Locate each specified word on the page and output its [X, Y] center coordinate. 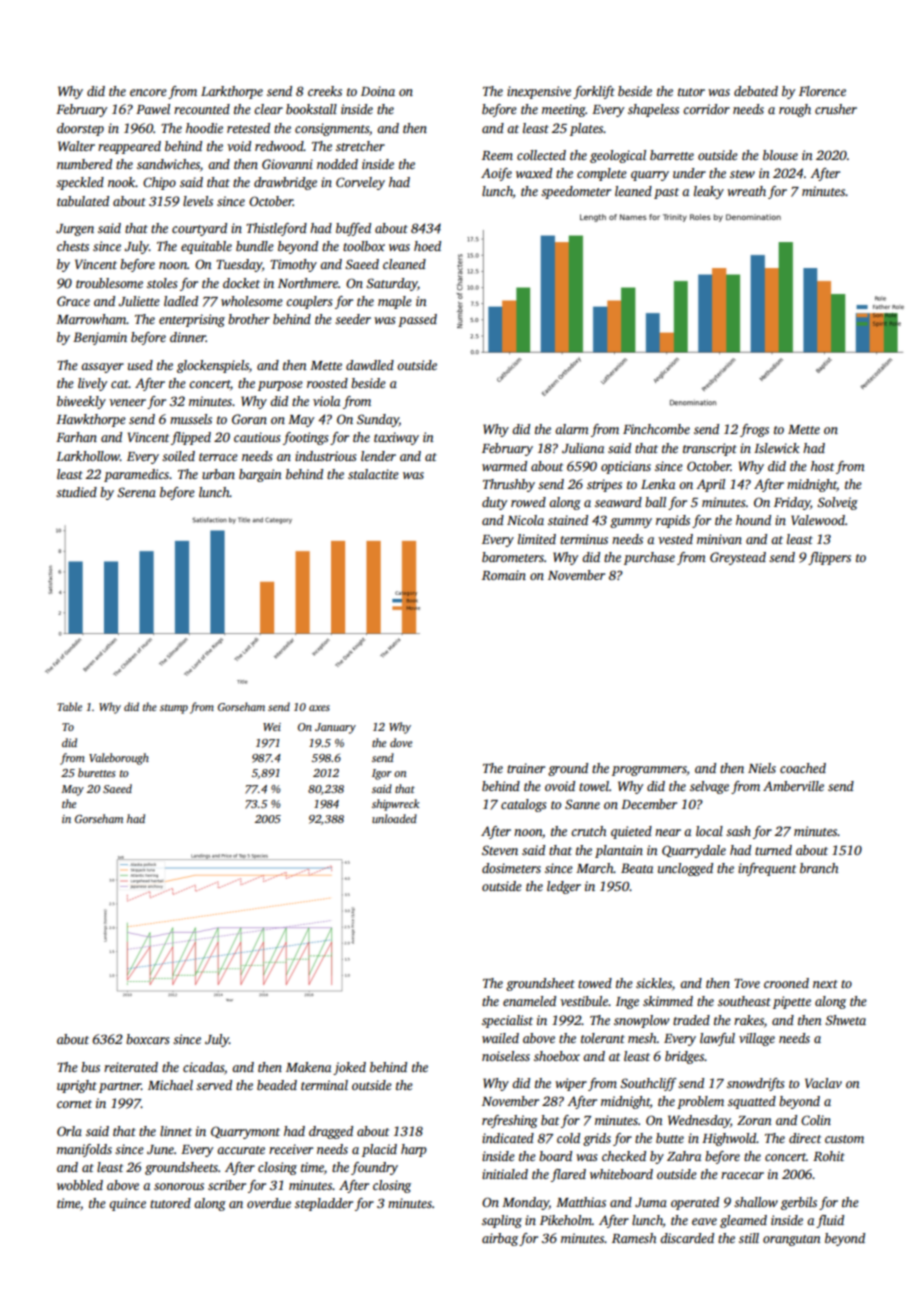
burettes [97, 772]
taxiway [396, 438]
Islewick [776, 448]
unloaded [394, 818]
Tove [747, 983]
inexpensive [539, 92]
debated [756, 91]
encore [148, 92]
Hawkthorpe [91, 420]
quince [127, 1204]
